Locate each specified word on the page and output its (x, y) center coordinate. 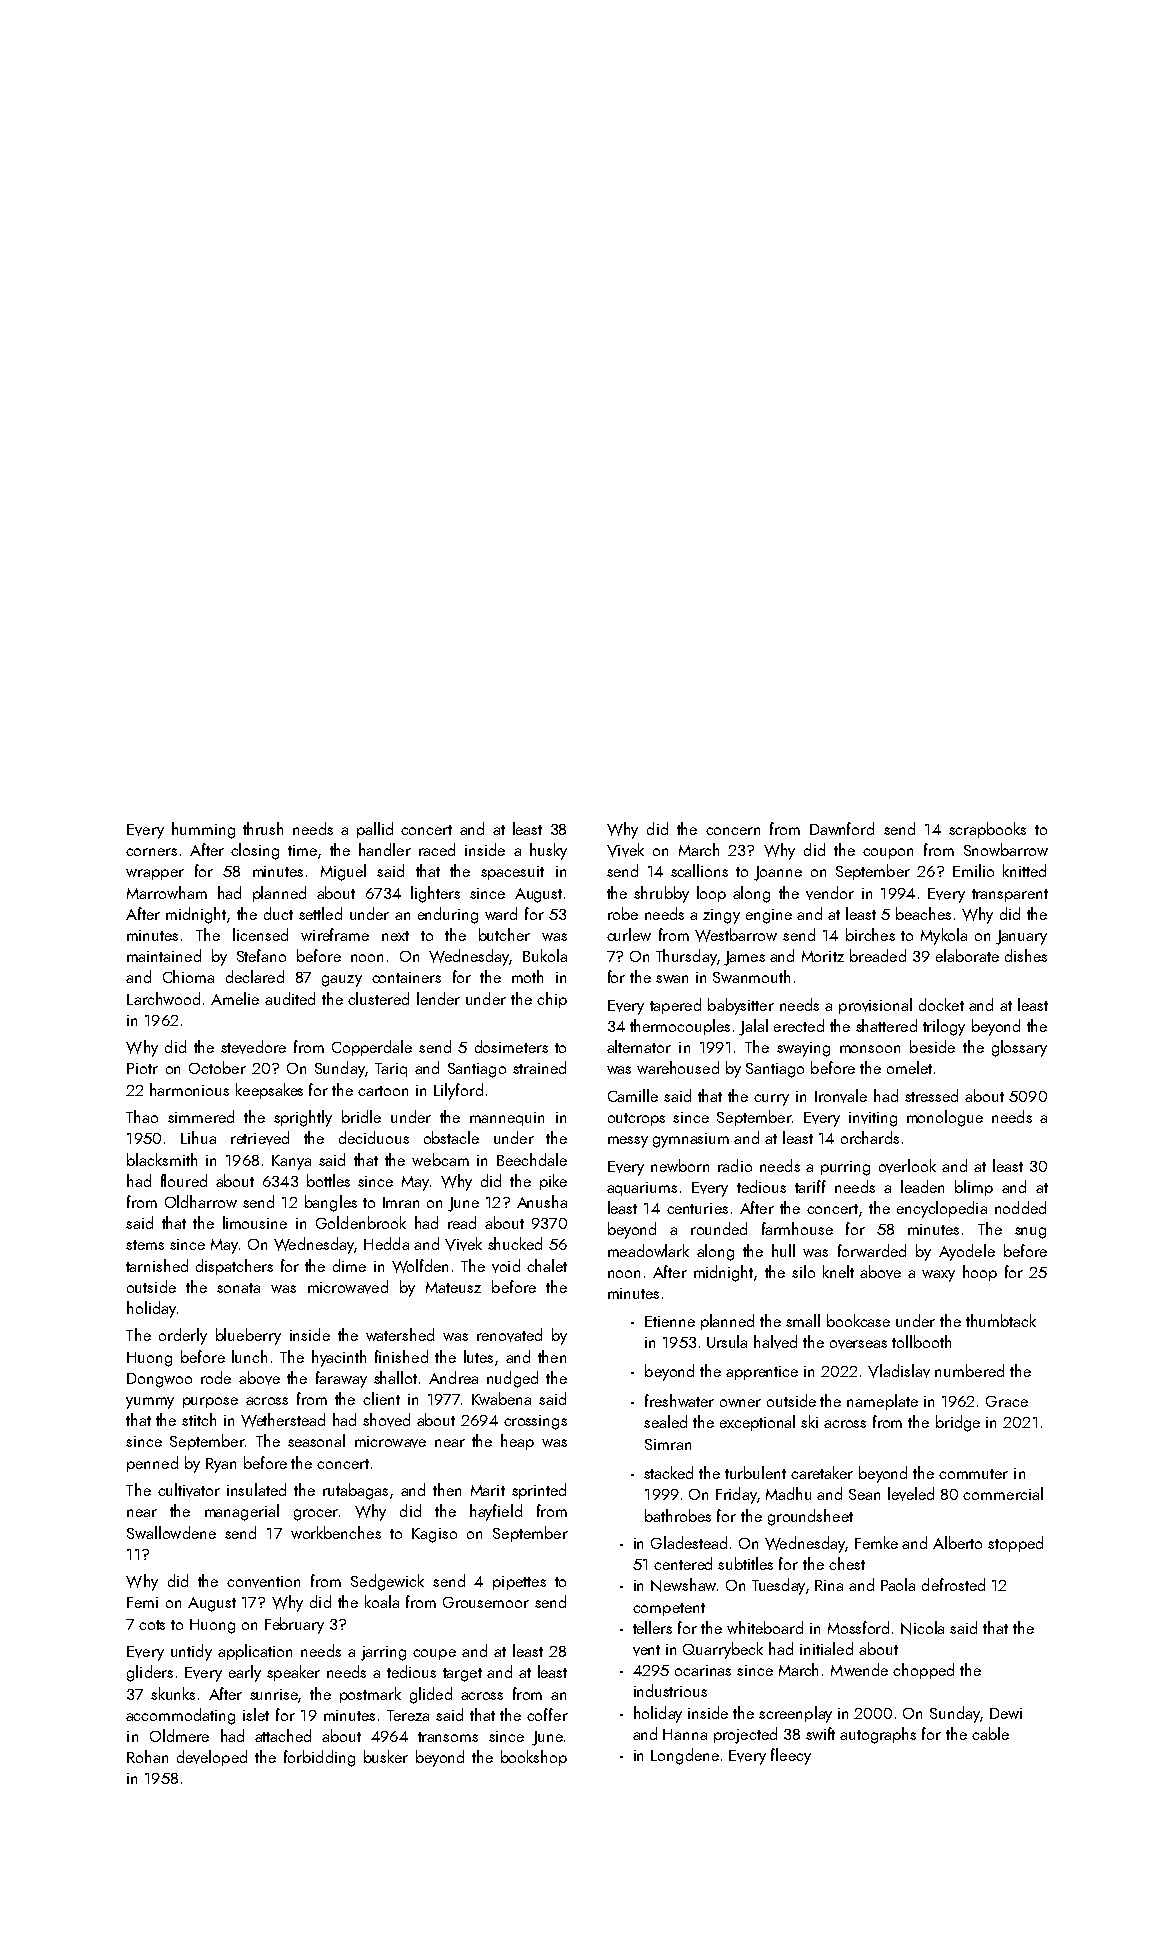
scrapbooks (987, 830)
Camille (633, 1095)
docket (941, 1004)
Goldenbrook (361, 1222)
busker (386, 1756)
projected (745, 1735)
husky (548, 851)
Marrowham (167, 892)
